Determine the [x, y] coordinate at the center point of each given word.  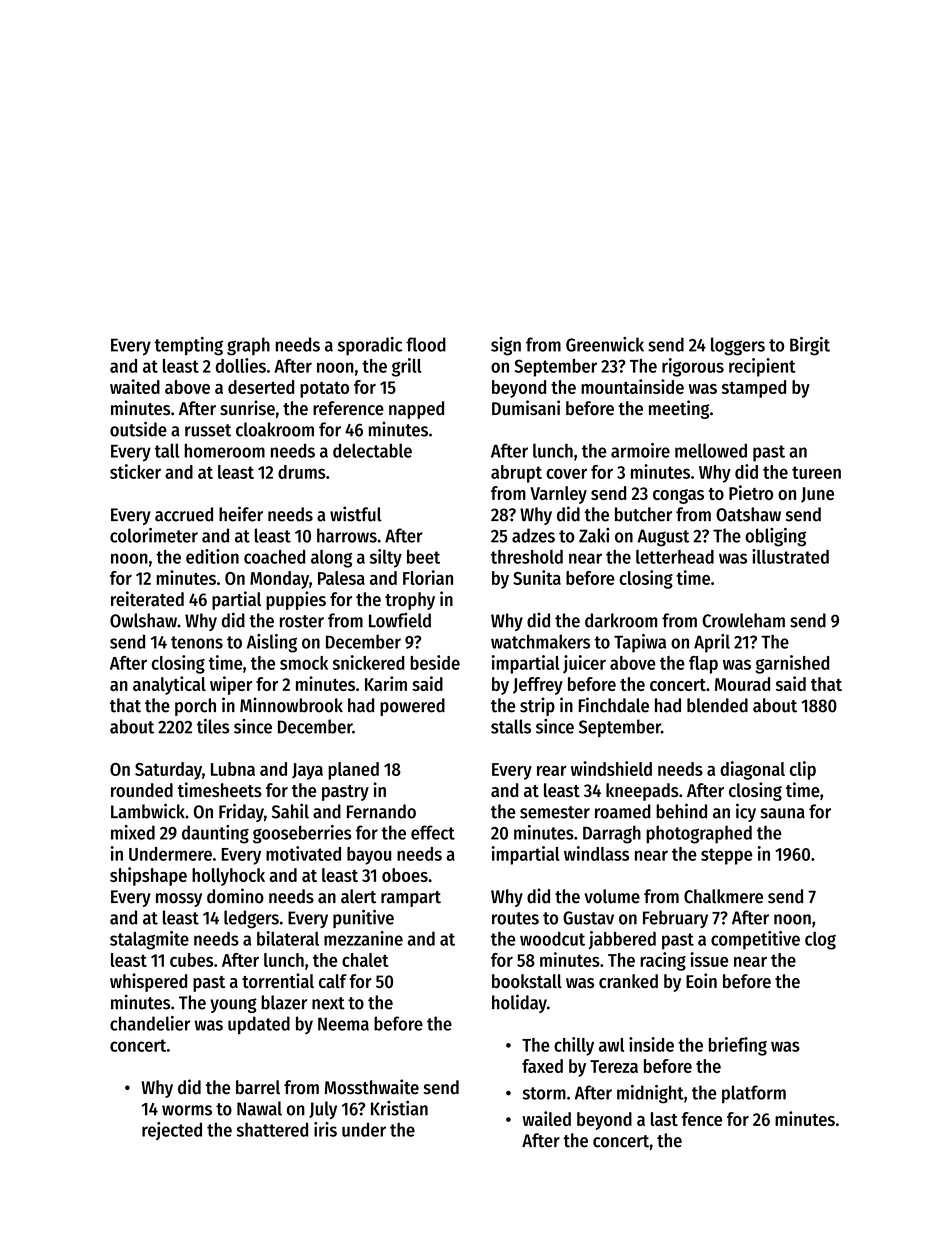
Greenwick [605, 344]
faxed [542, 1066]
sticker [135, 471]
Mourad [742, 684]
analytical [169, 685]
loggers [738, 346]
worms [187, 1110]
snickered [369, 662]
